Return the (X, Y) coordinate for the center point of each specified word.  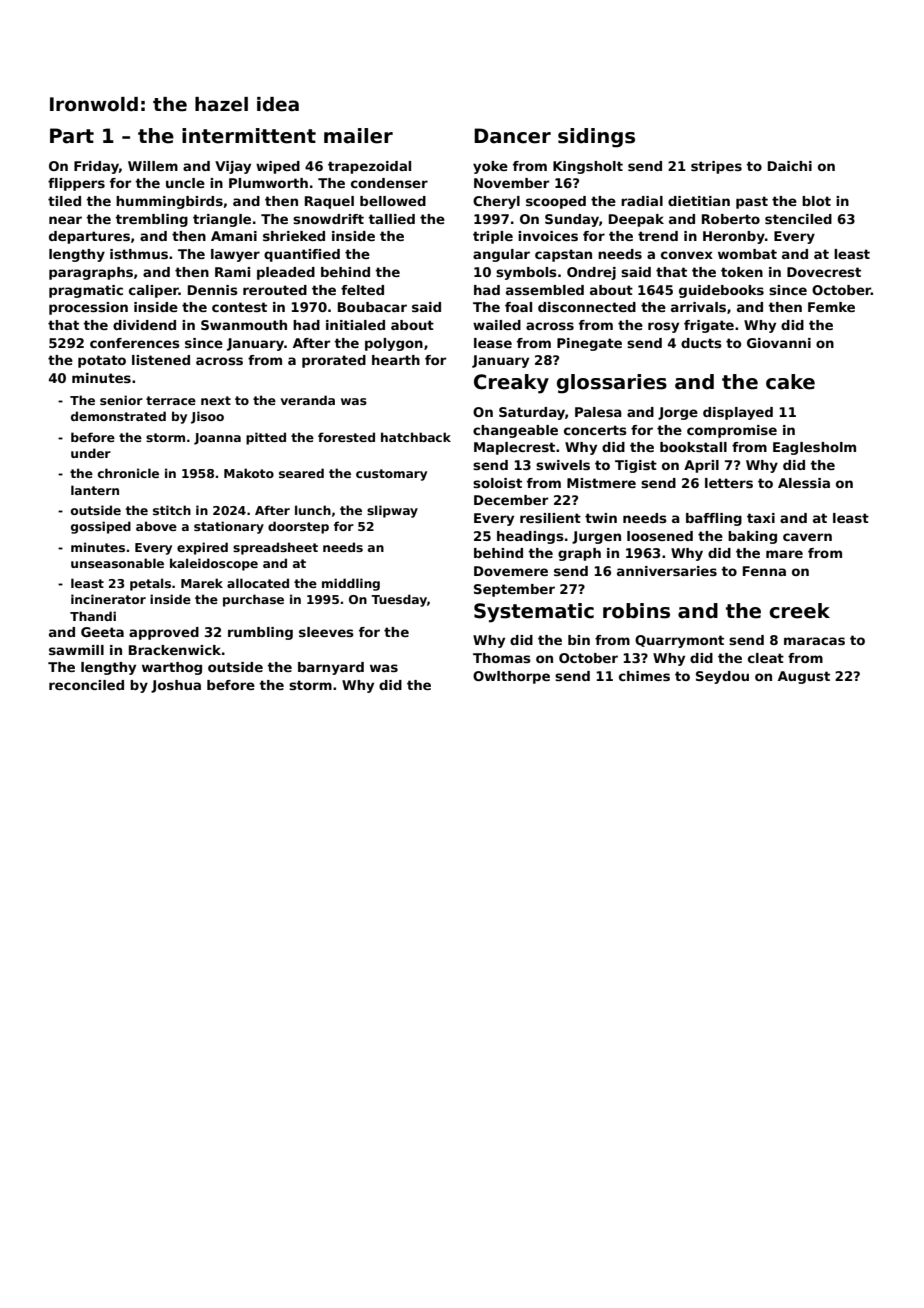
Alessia (804, 483)
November (511, 183)
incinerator (108, 599)
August (804, 677)
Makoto (249, 473)
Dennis (213, 290)
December (511, 500)
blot (816, 201)
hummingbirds (169, 202)
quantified (302, 255)
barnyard (331, 668)
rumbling (260, 633)
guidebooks (721, 291)
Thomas (502, 658)
